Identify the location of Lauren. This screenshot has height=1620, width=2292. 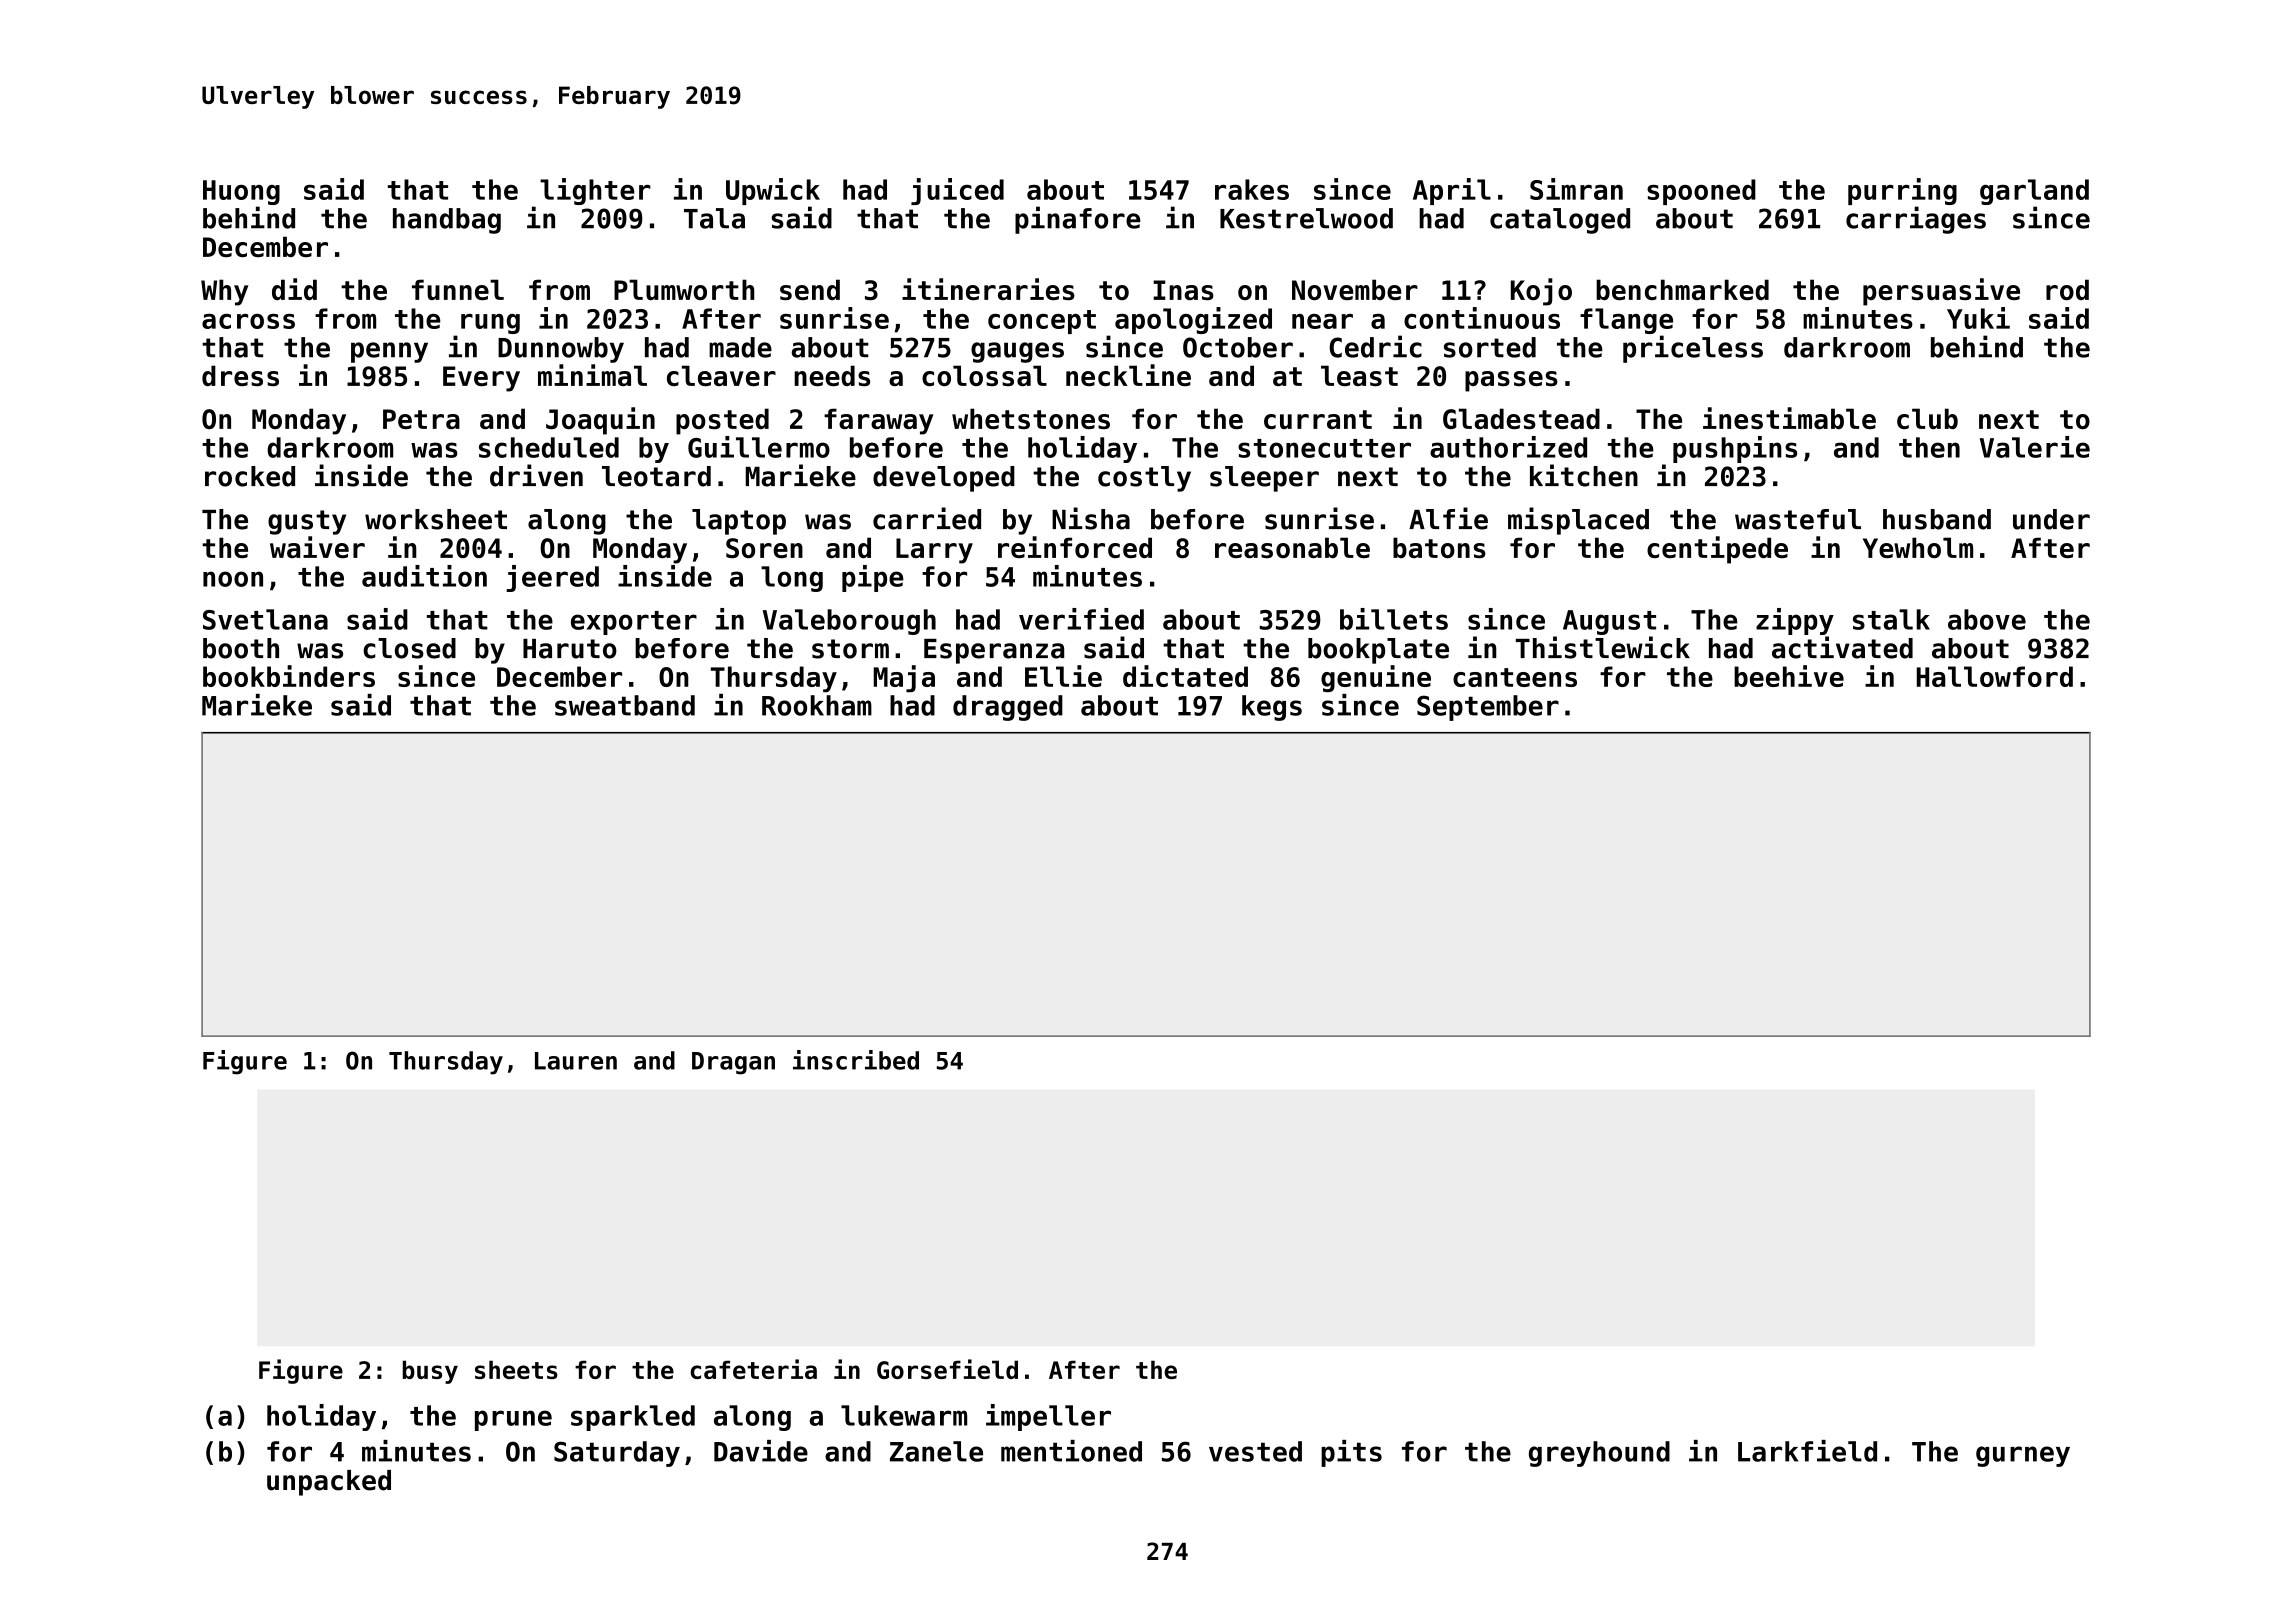
(576, 1061).
